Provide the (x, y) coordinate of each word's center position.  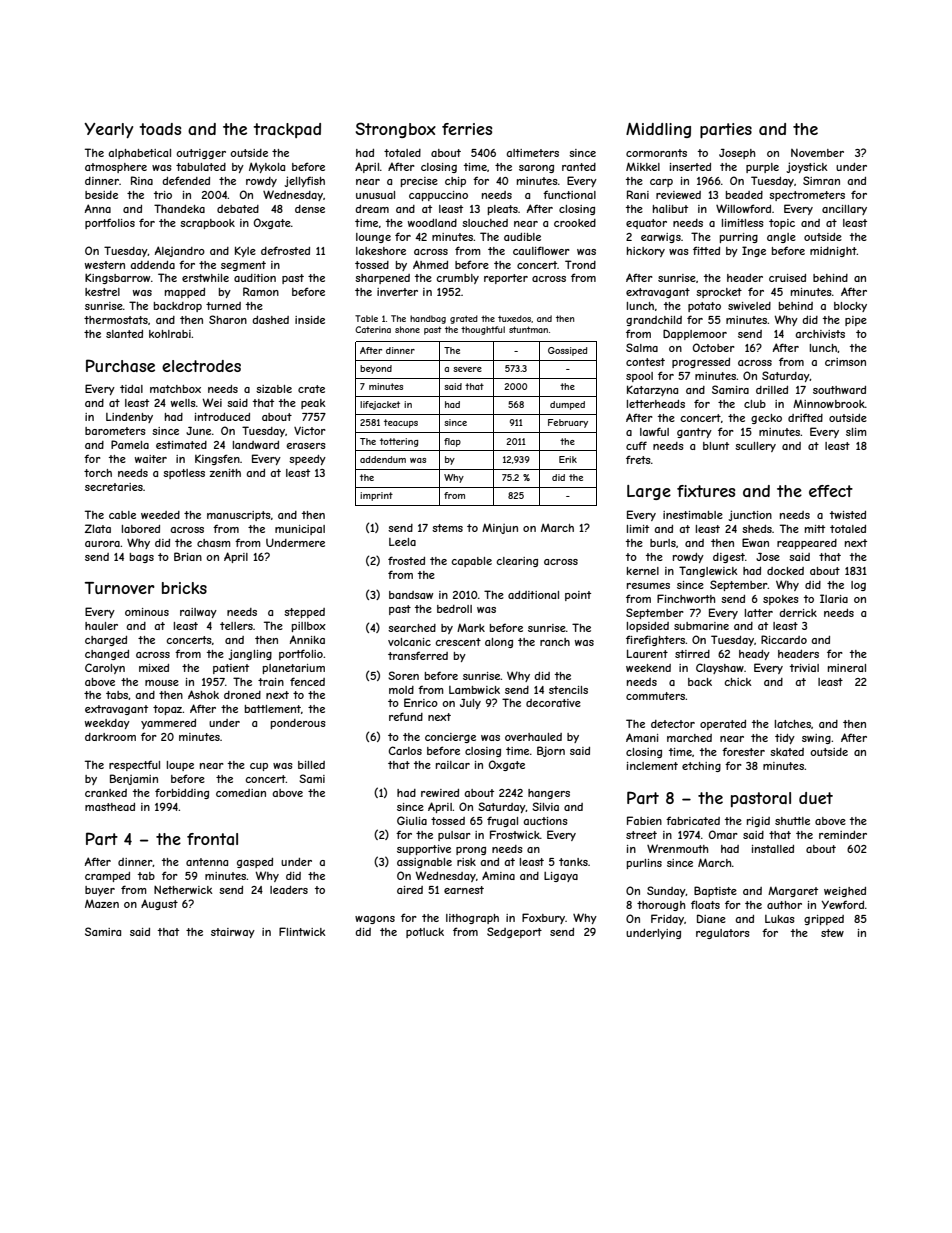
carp (661, 183)
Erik (568, 459)
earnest (464, 890)
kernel (643, 571)
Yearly (108, 130)
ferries (467, 129)
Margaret (793, 892)
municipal (300, 530)
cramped (107, 877)
